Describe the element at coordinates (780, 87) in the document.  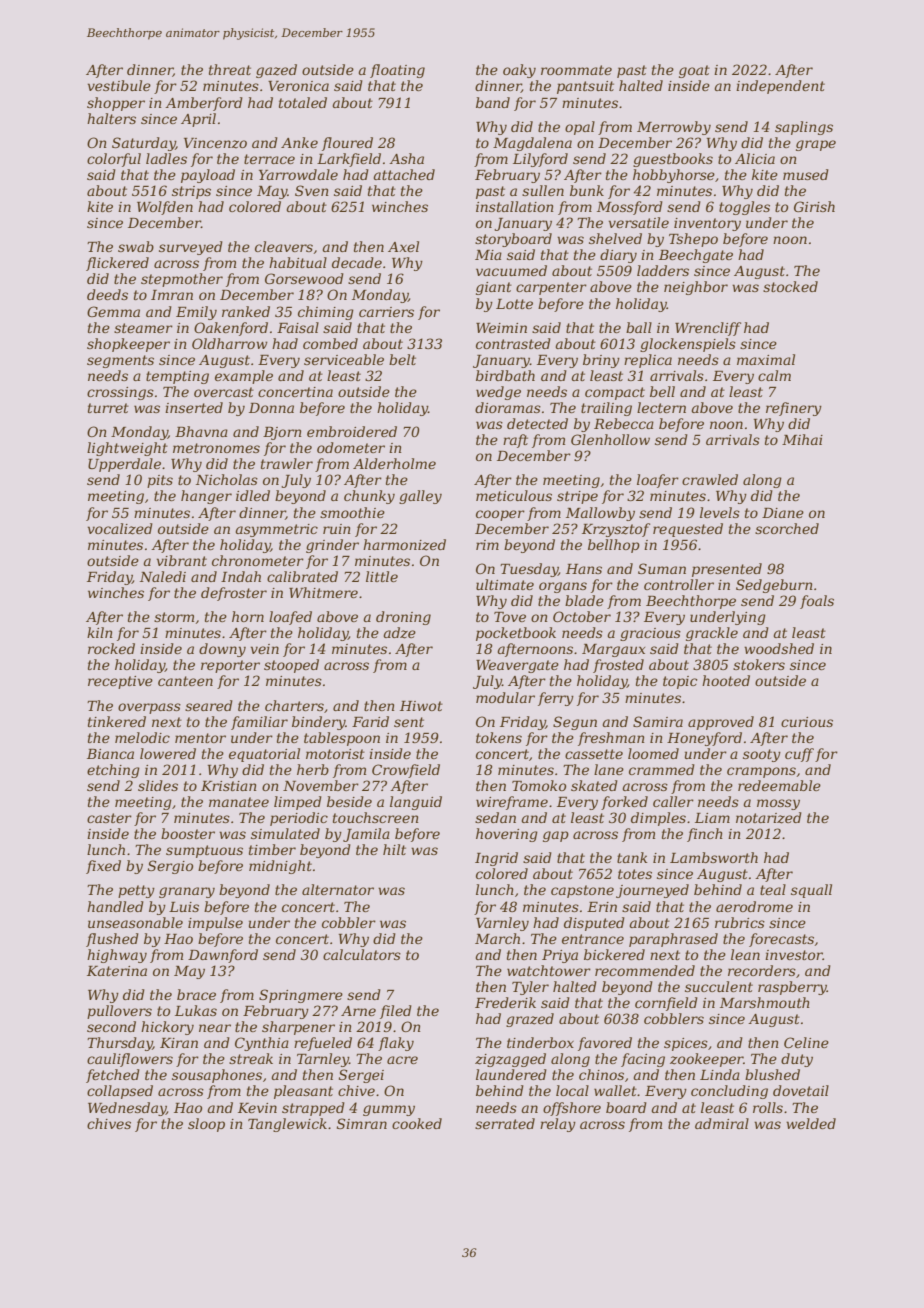
I see `independent` at that location.
